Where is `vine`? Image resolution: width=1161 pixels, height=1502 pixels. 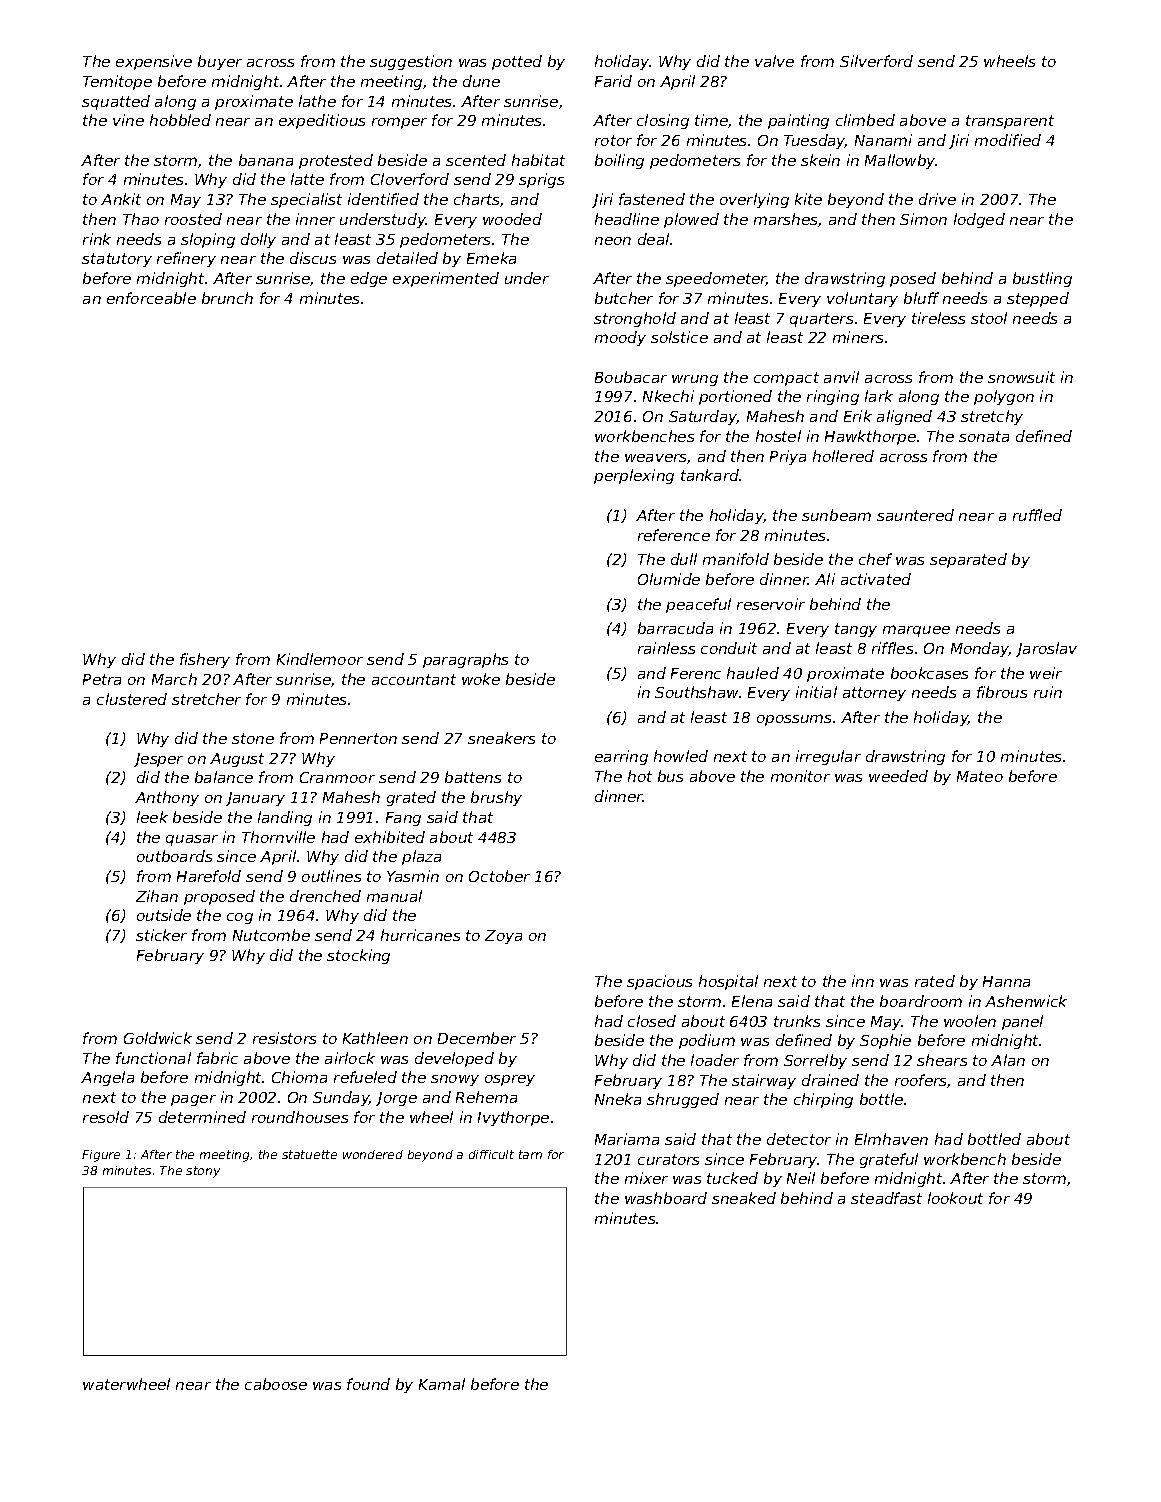
vine is located at coordinates (128, 120).
